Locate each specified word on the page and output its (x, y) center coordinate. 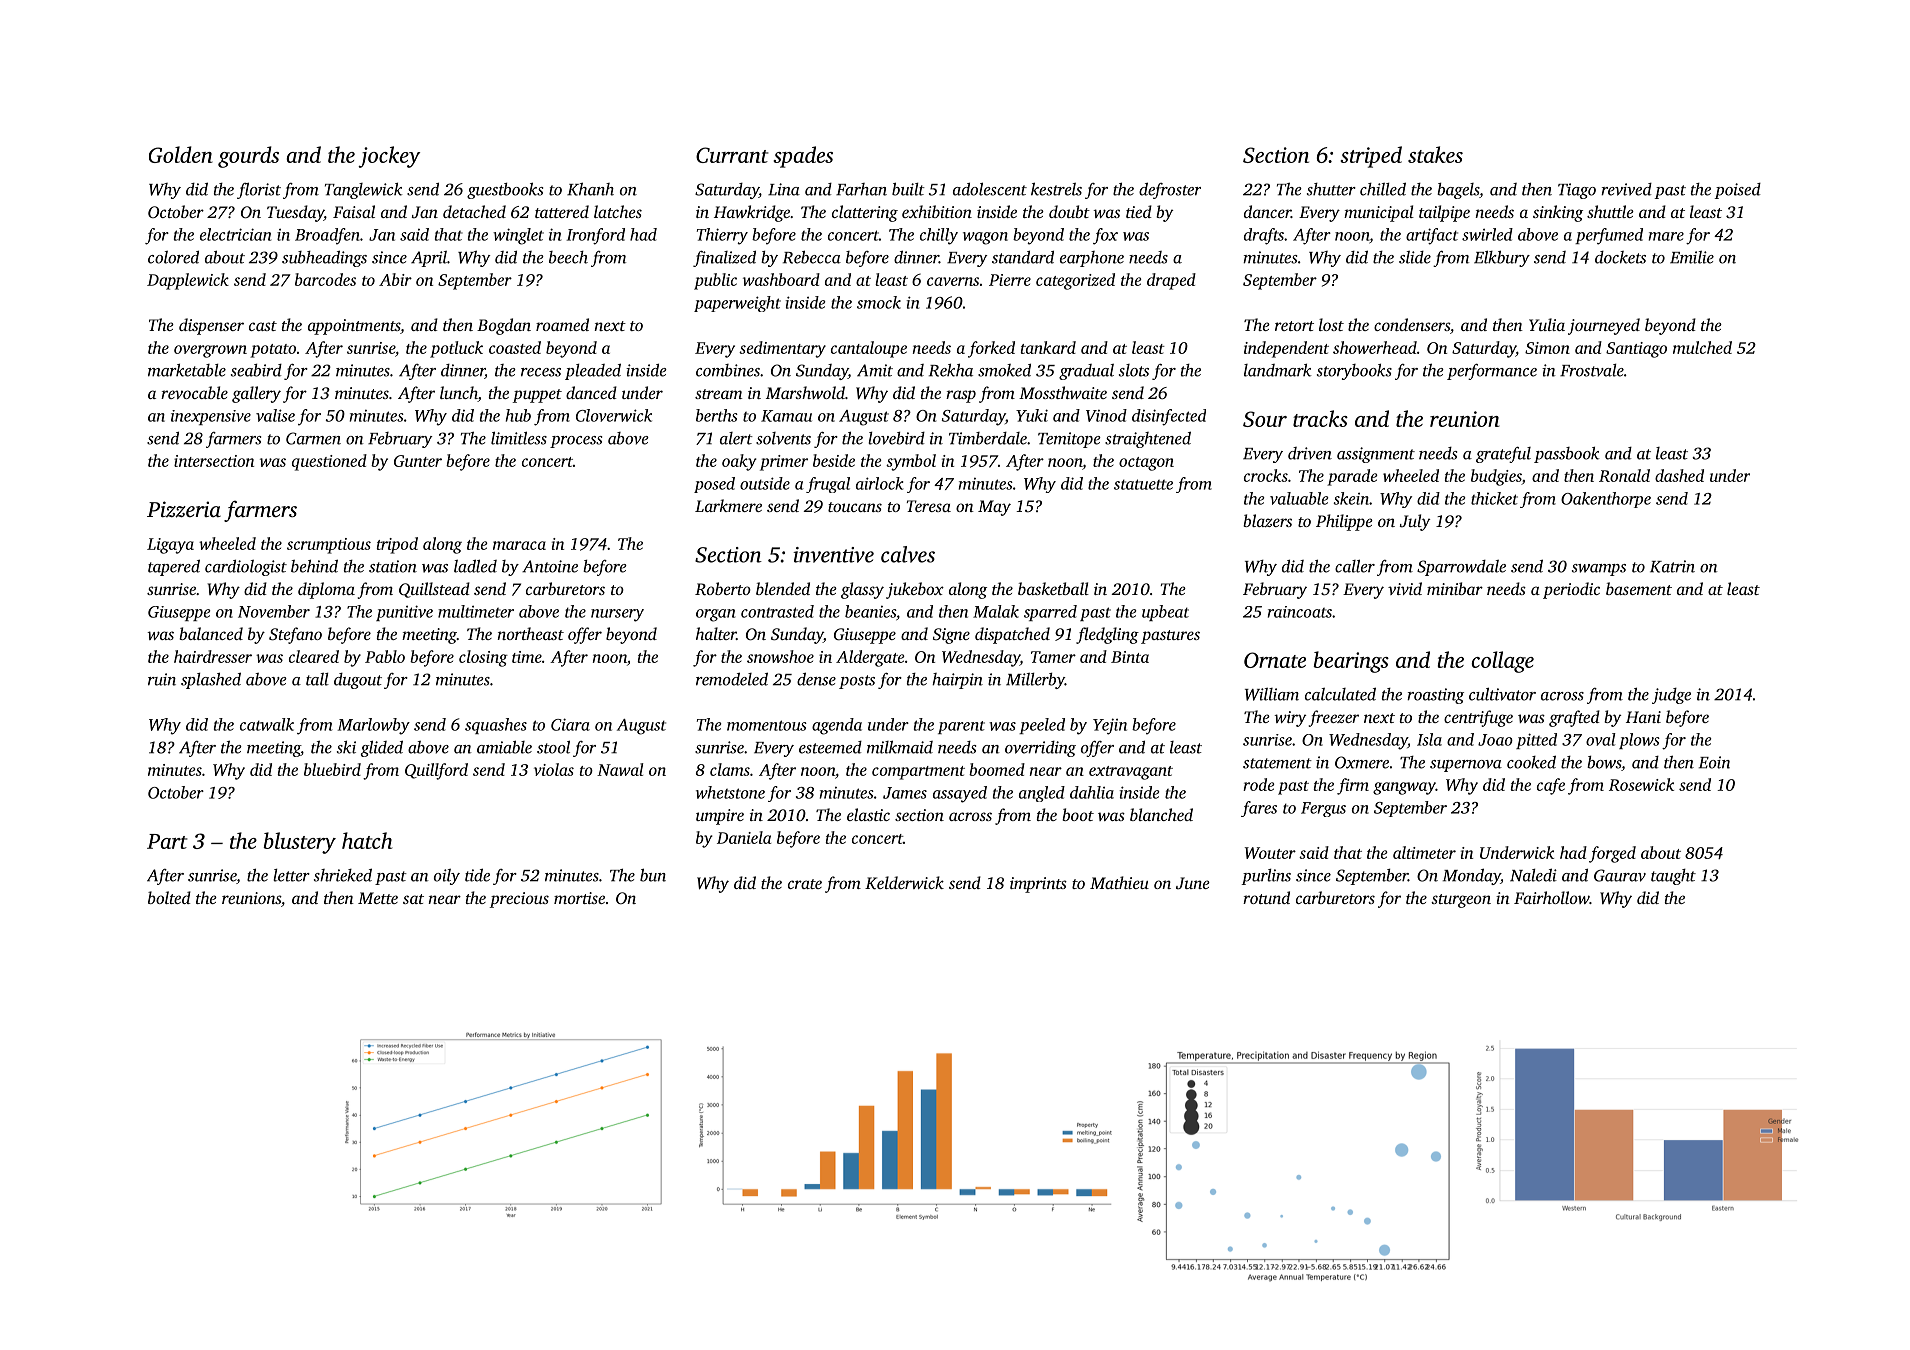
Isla (1429, 739)
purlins (1266, 877)
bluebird (332, 769)
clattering (865, 213)
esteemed (830, 747)
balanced (211, 633)
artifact (1432, 236)
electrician (235, 234)
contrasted (777, 611)
